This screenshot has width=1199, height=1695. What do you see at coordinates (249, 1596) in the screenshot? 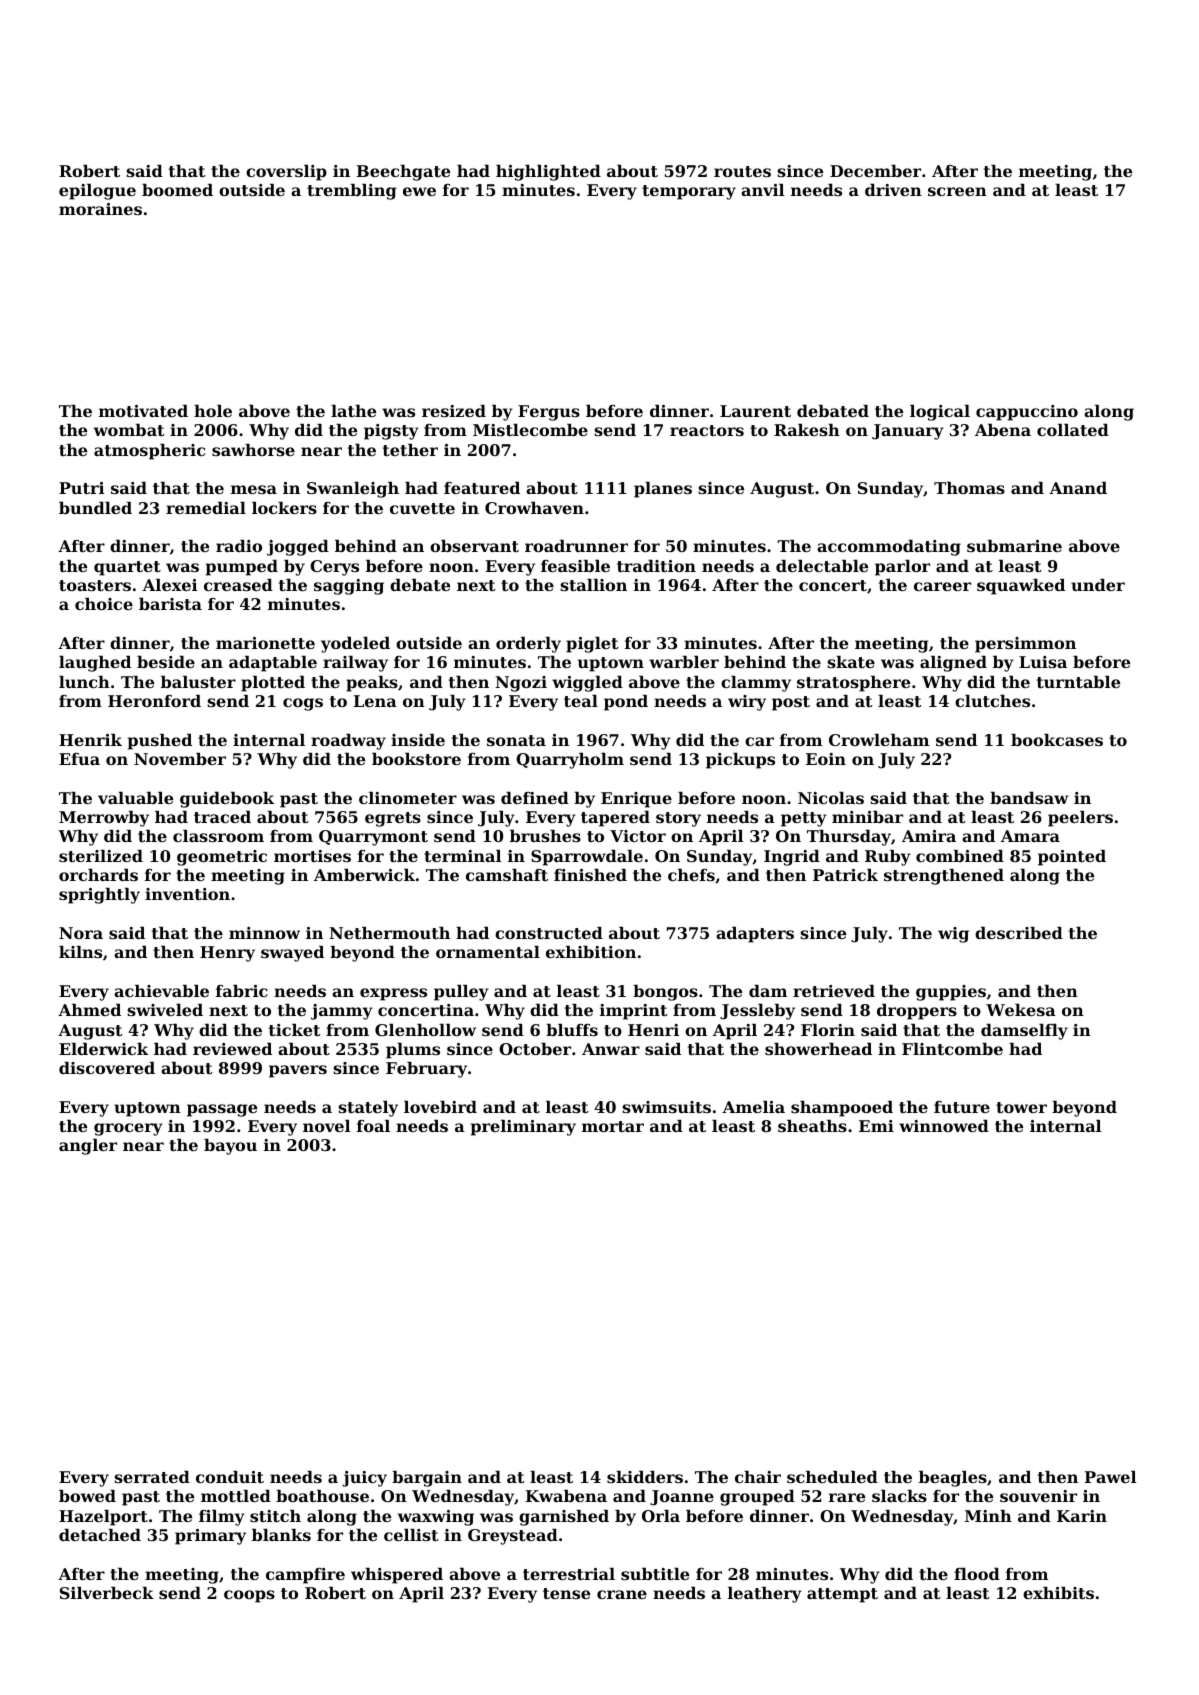
I see `coops` at bounding box center [249, 1596].
